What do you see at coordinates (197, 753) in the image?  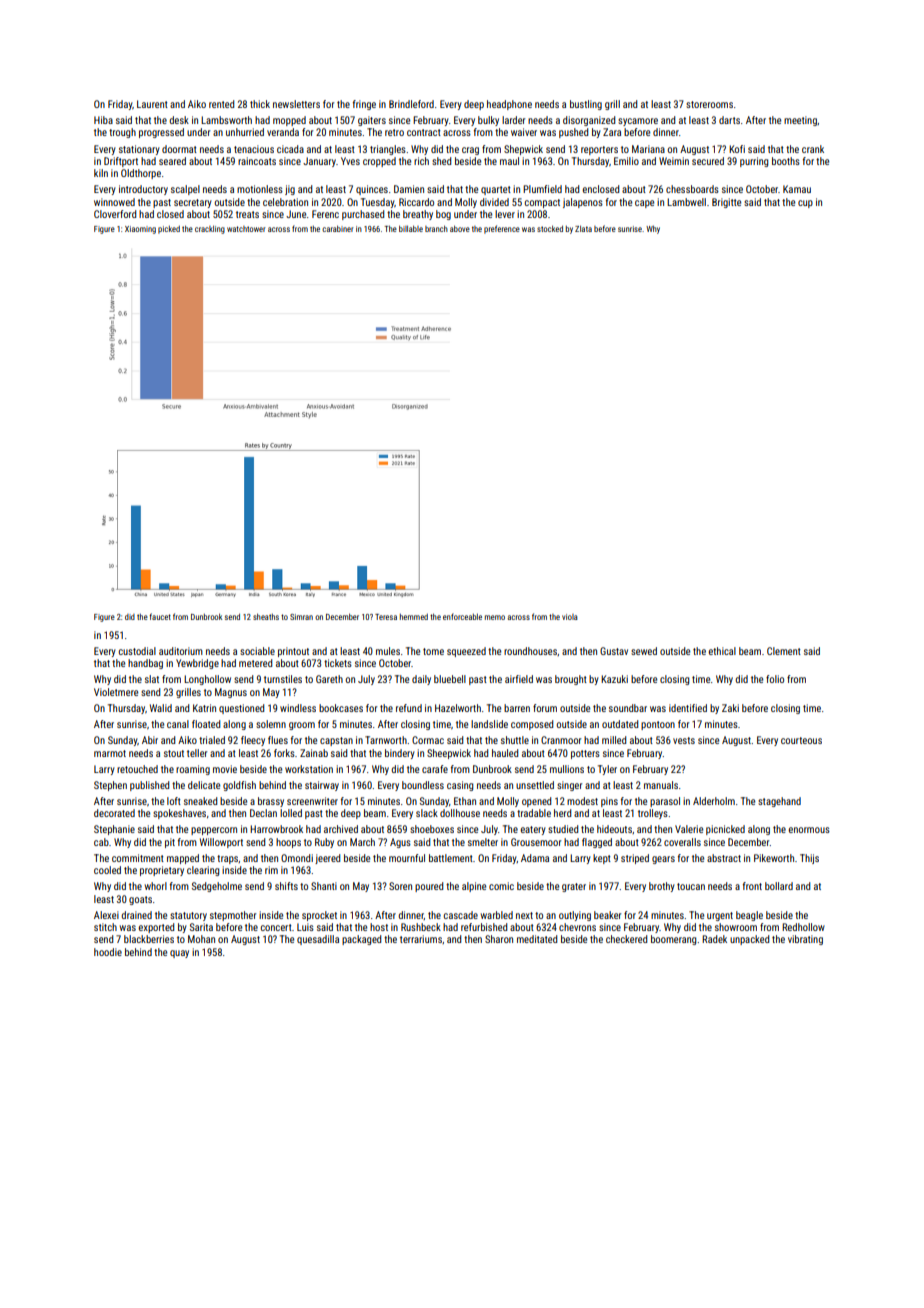 I see `teller` at bounding box center [197, 753].
